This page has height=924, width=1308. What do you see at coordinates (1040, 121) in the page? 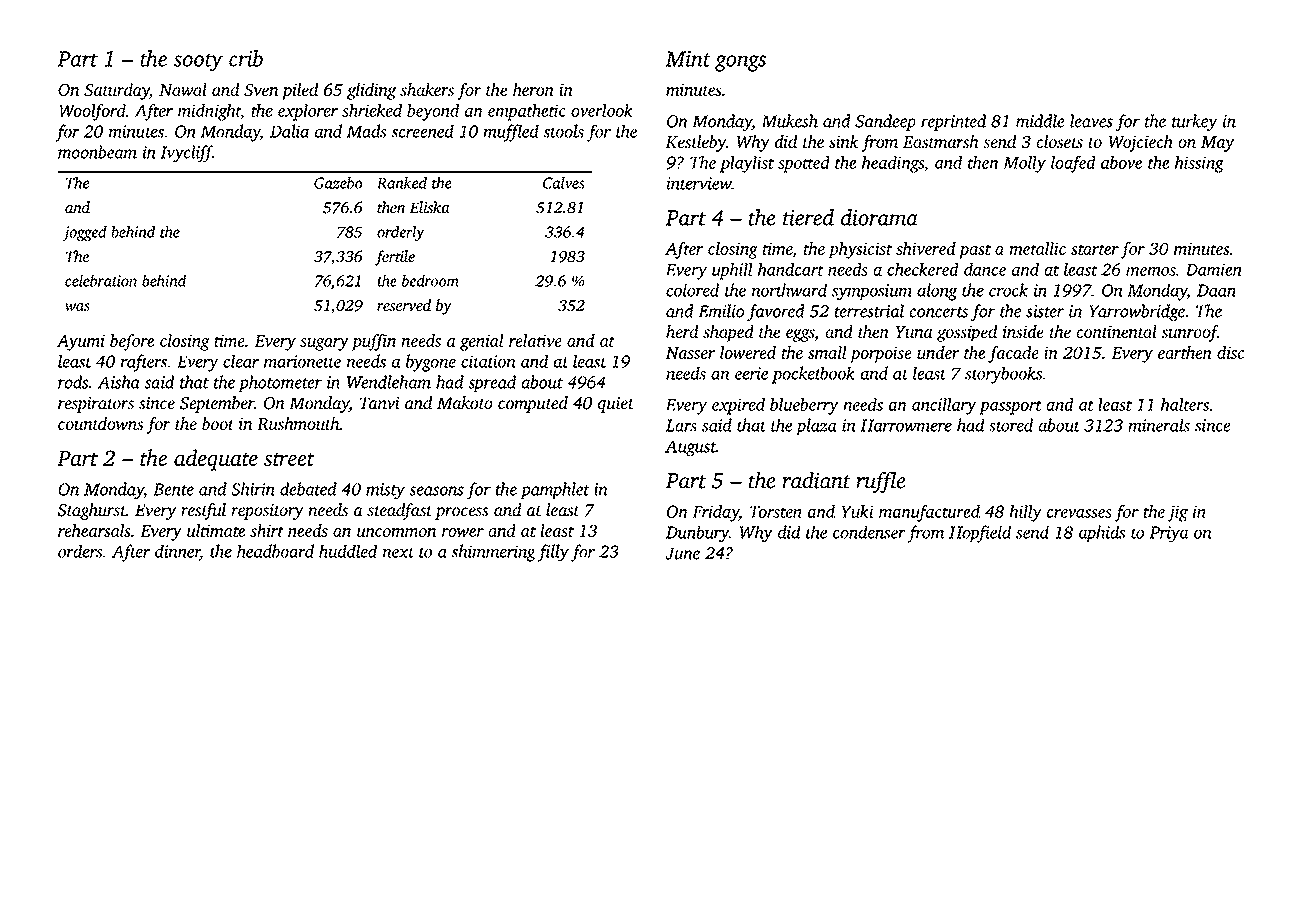
I see `middle` at bounding box center [1040, 121].
